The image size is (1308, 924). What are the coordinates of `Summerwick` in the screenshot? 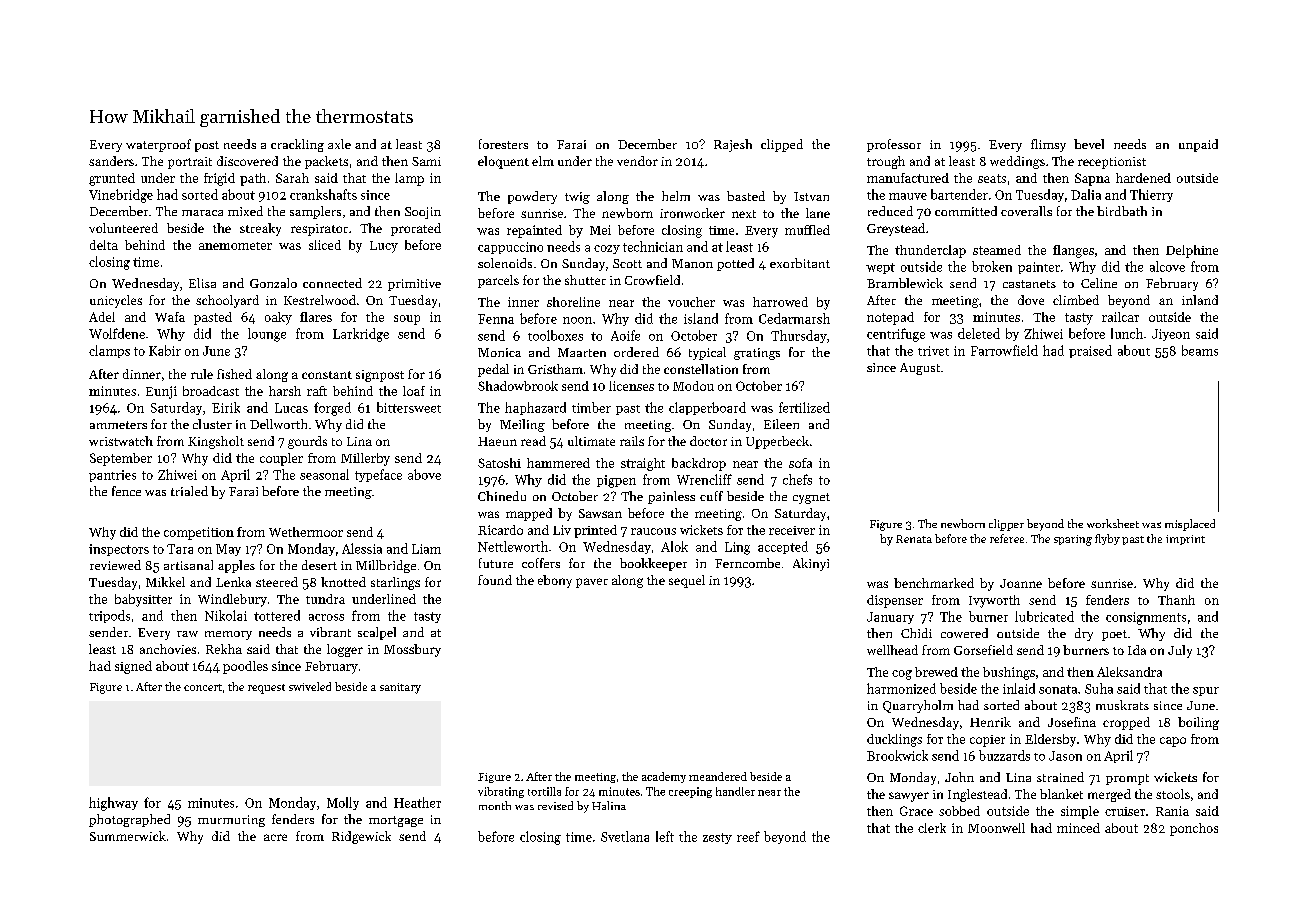 It's located at (128, 836).
